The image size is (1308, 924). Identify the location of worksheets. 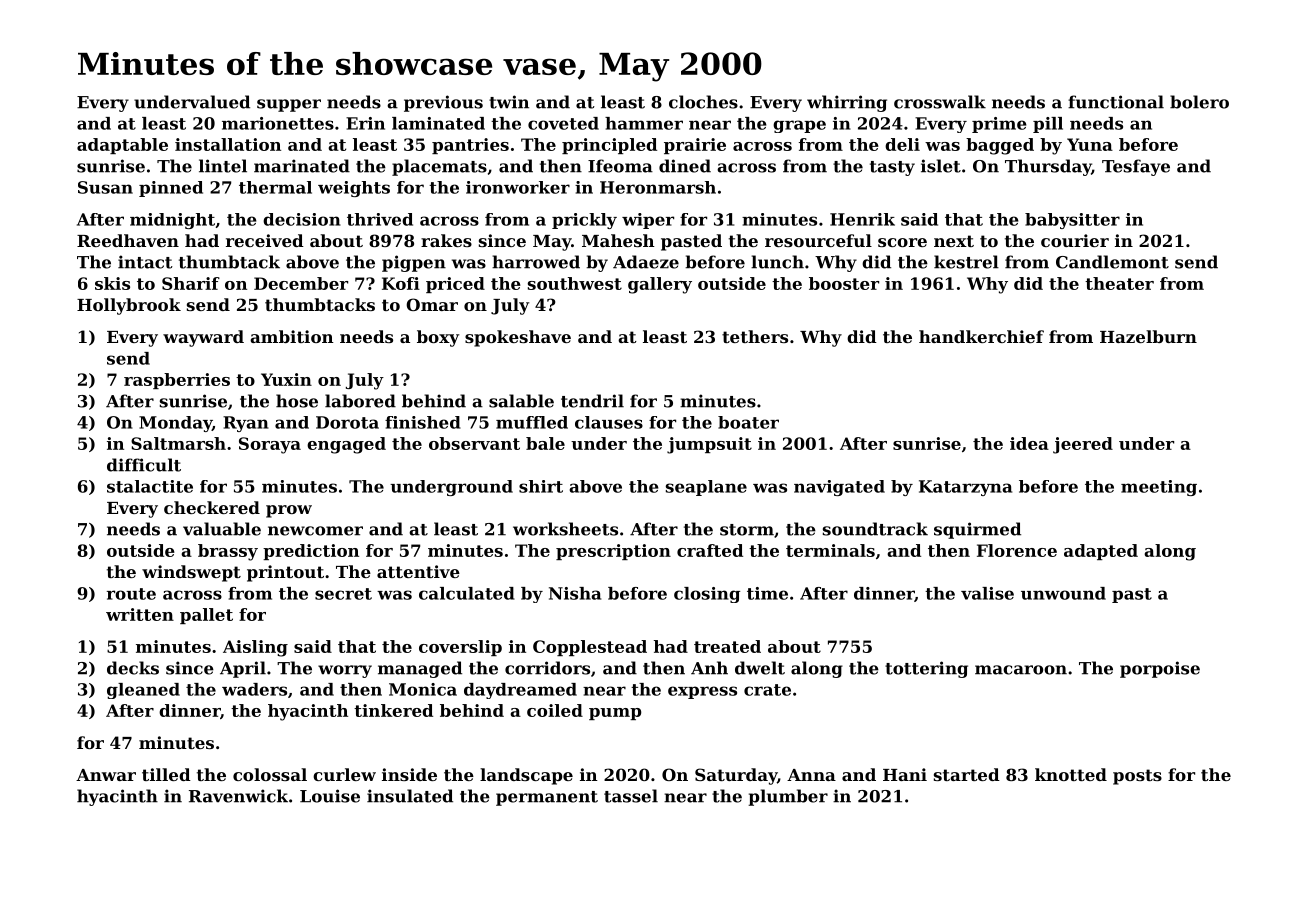
(565, 529).
